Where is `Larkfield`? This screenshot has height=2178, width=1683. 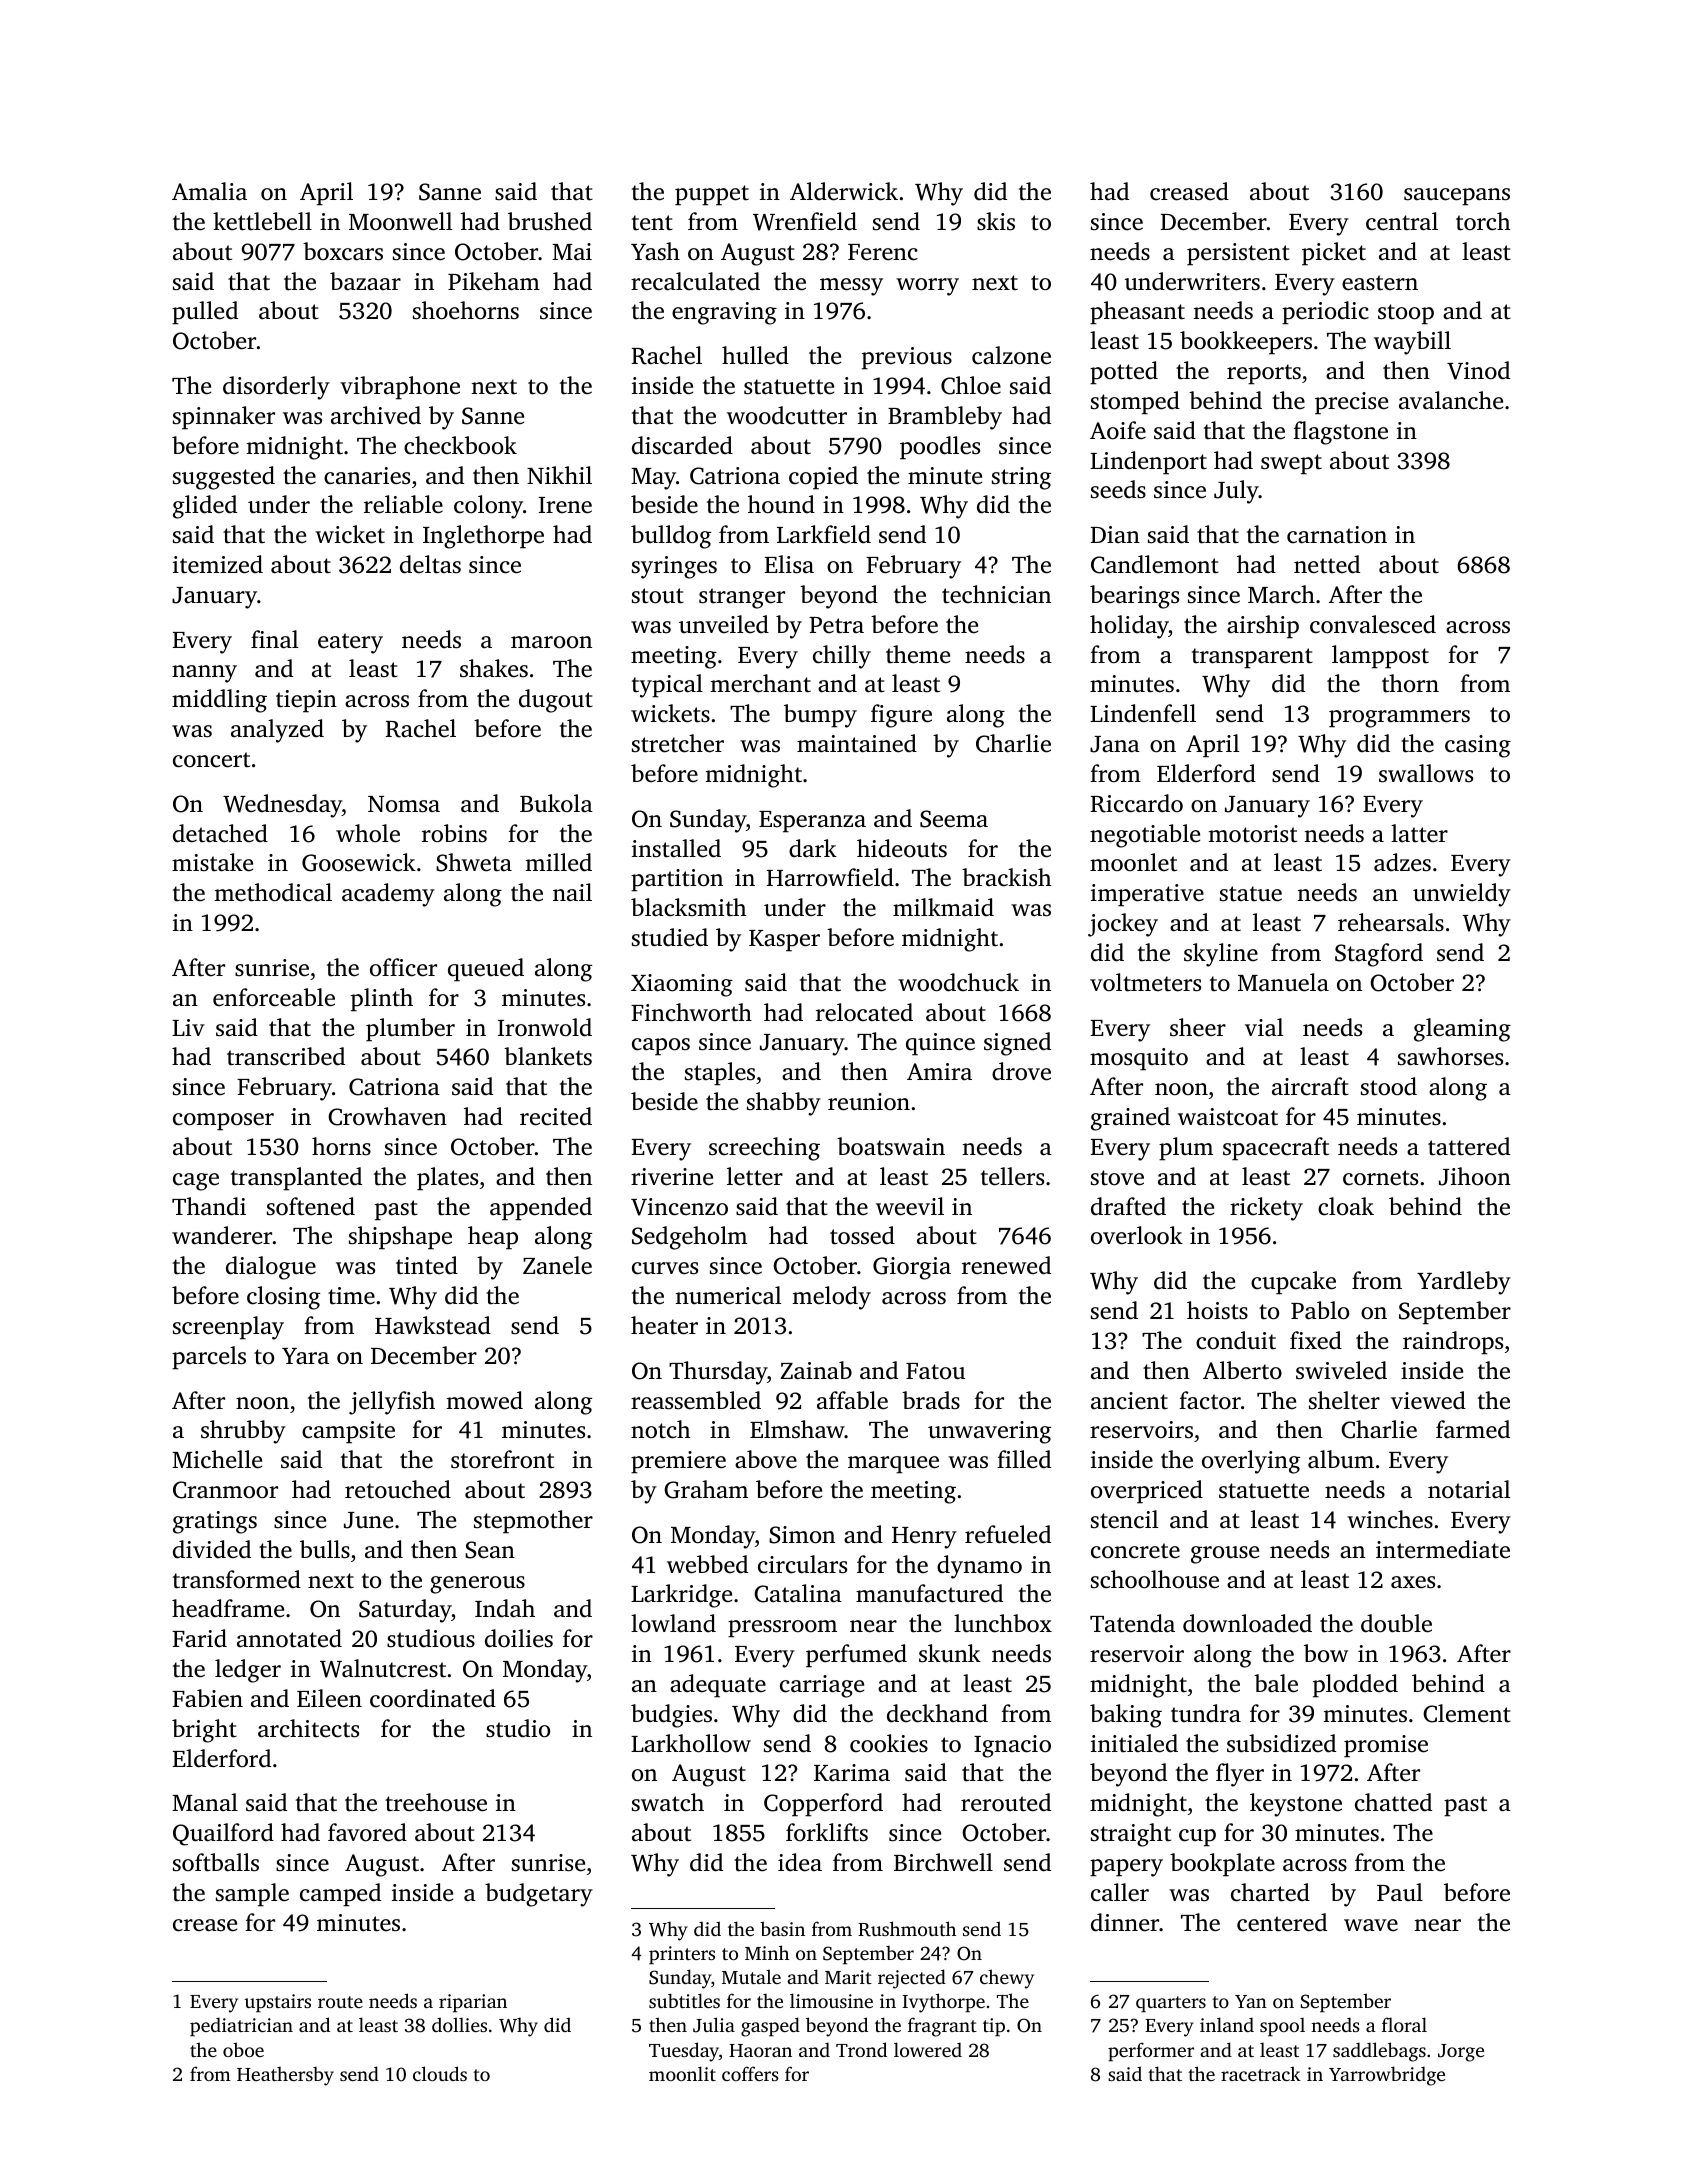
Larkfield is located at coordinates (824, 534).
